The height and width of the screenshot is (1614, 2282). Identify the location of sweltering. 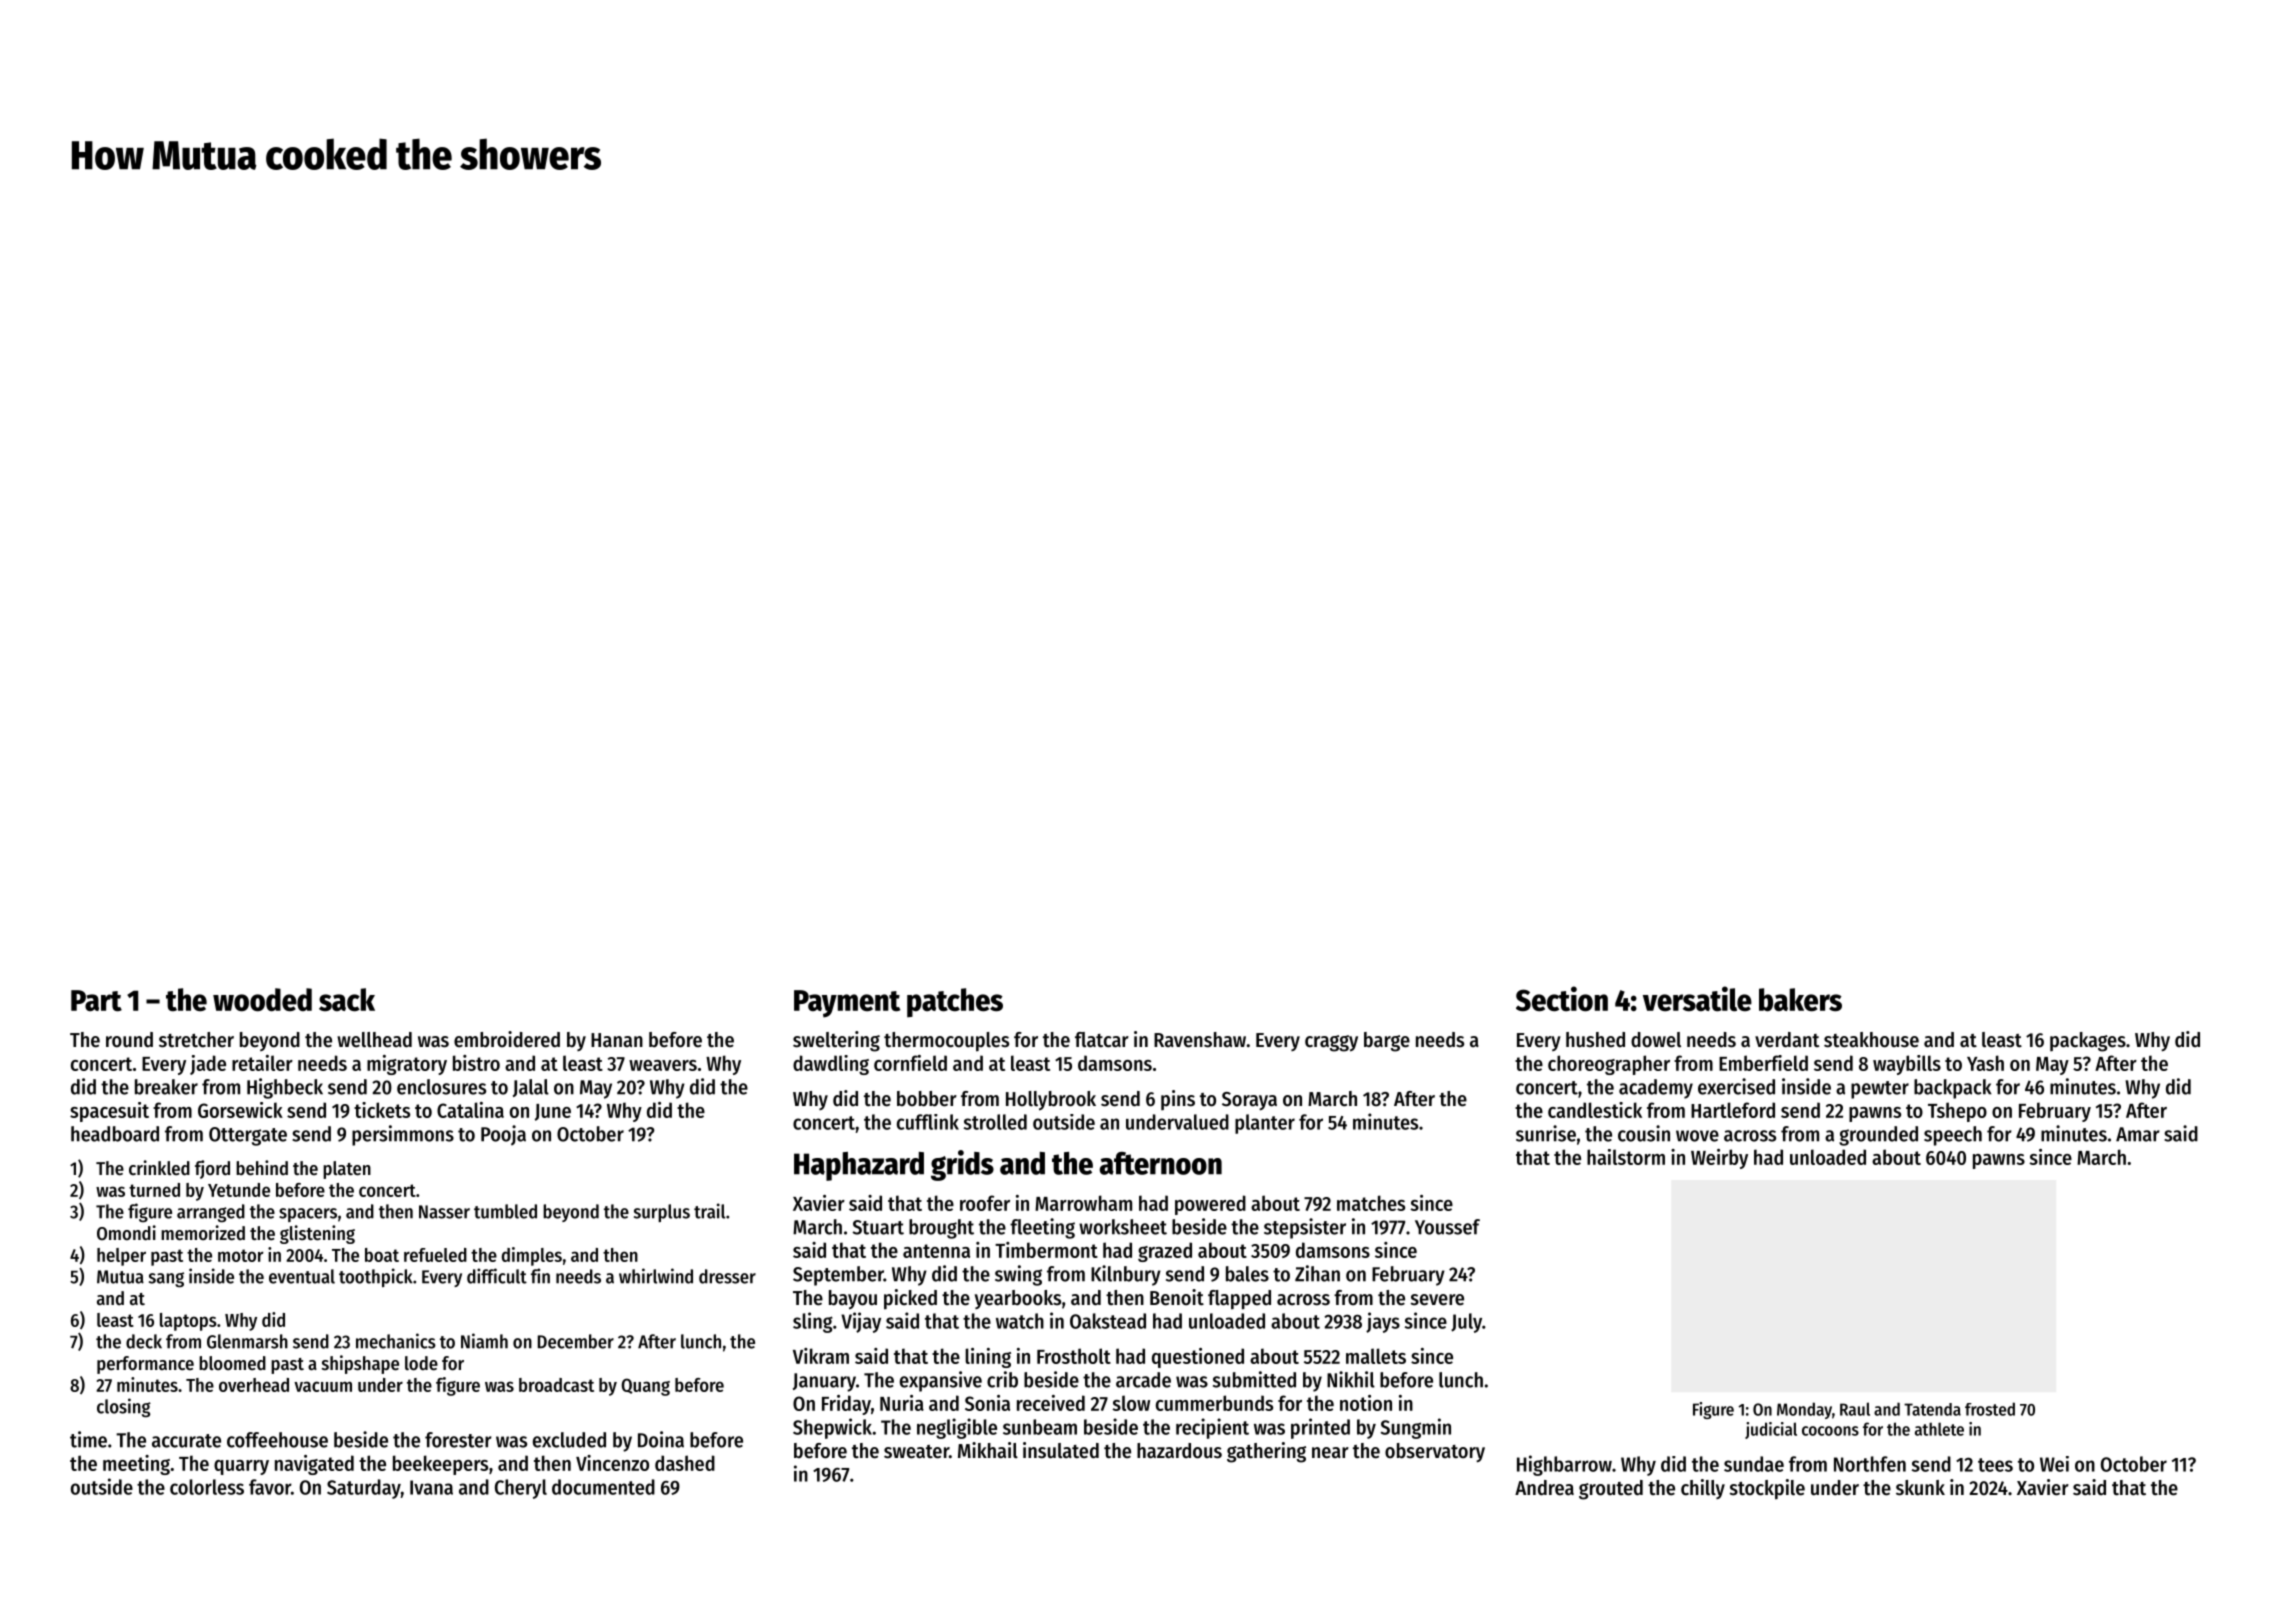
(836, 1041).
